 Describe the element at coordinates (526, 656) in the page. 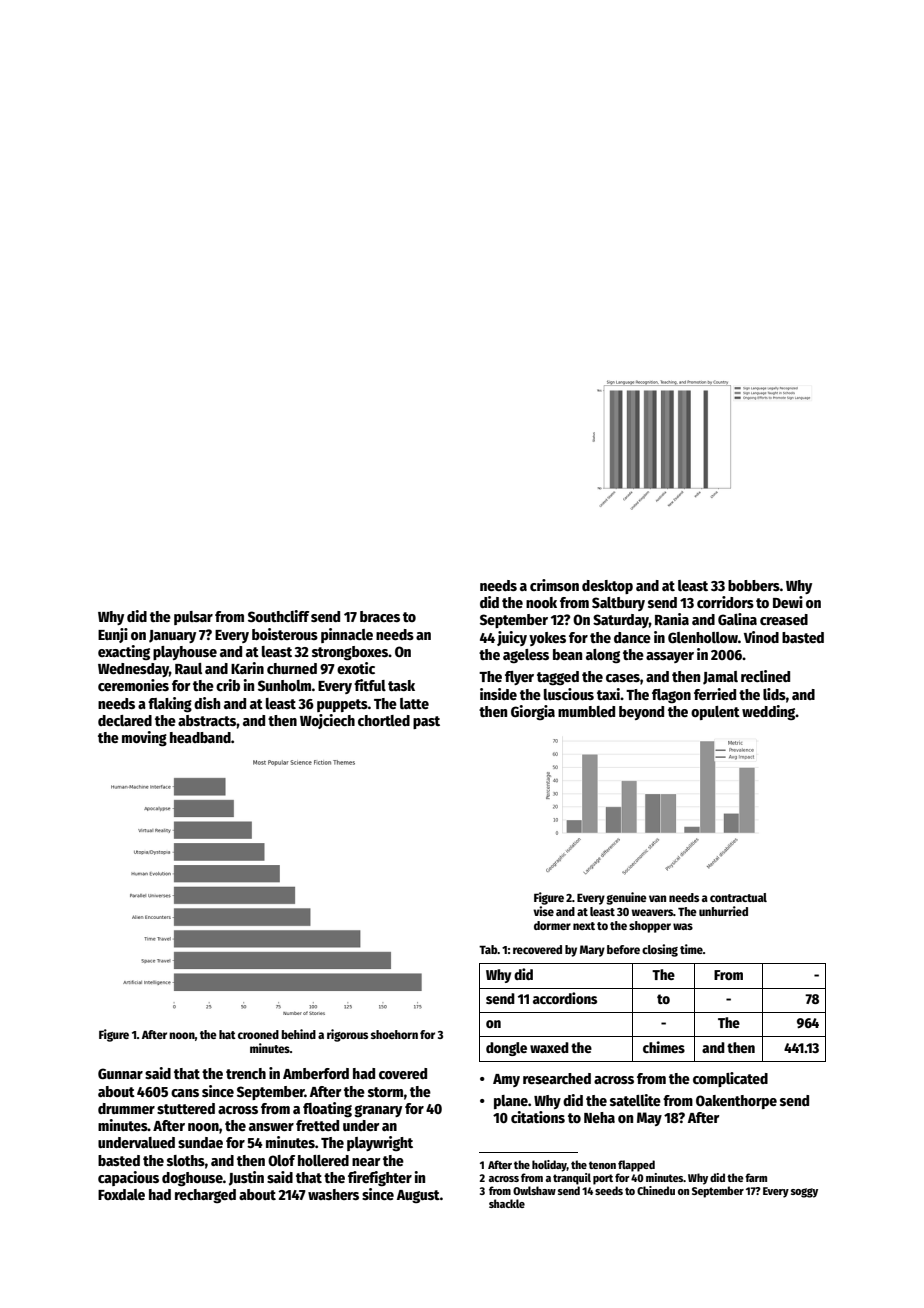

I see `ageless` at that location.
